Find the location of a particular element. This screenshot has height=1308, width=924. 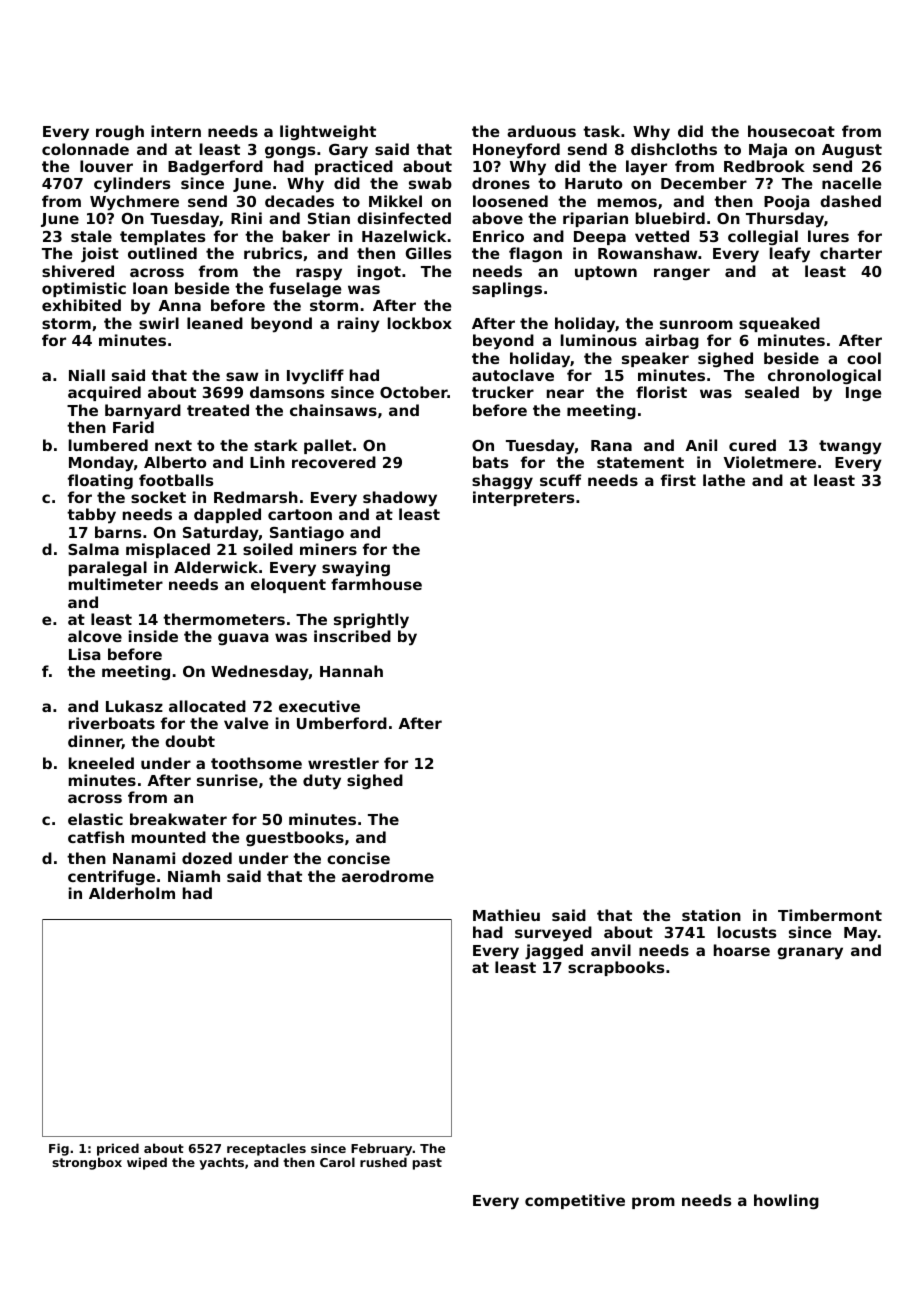

interpreters is located at coordinates (524, 498).
